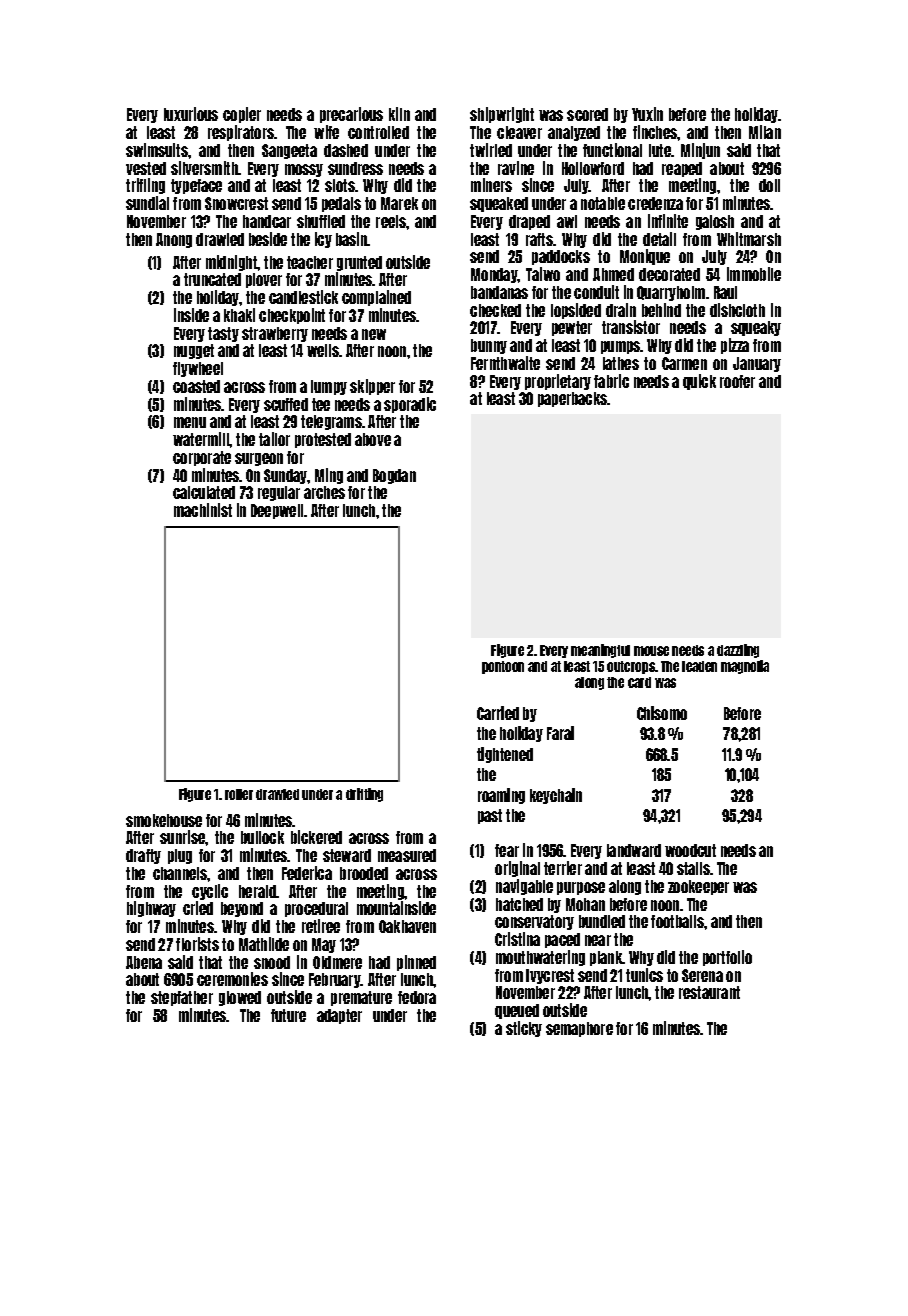  What do you see at coordinates (394, 476) in the page?
I see `Bogdan` at bounding box center [394, 476].
